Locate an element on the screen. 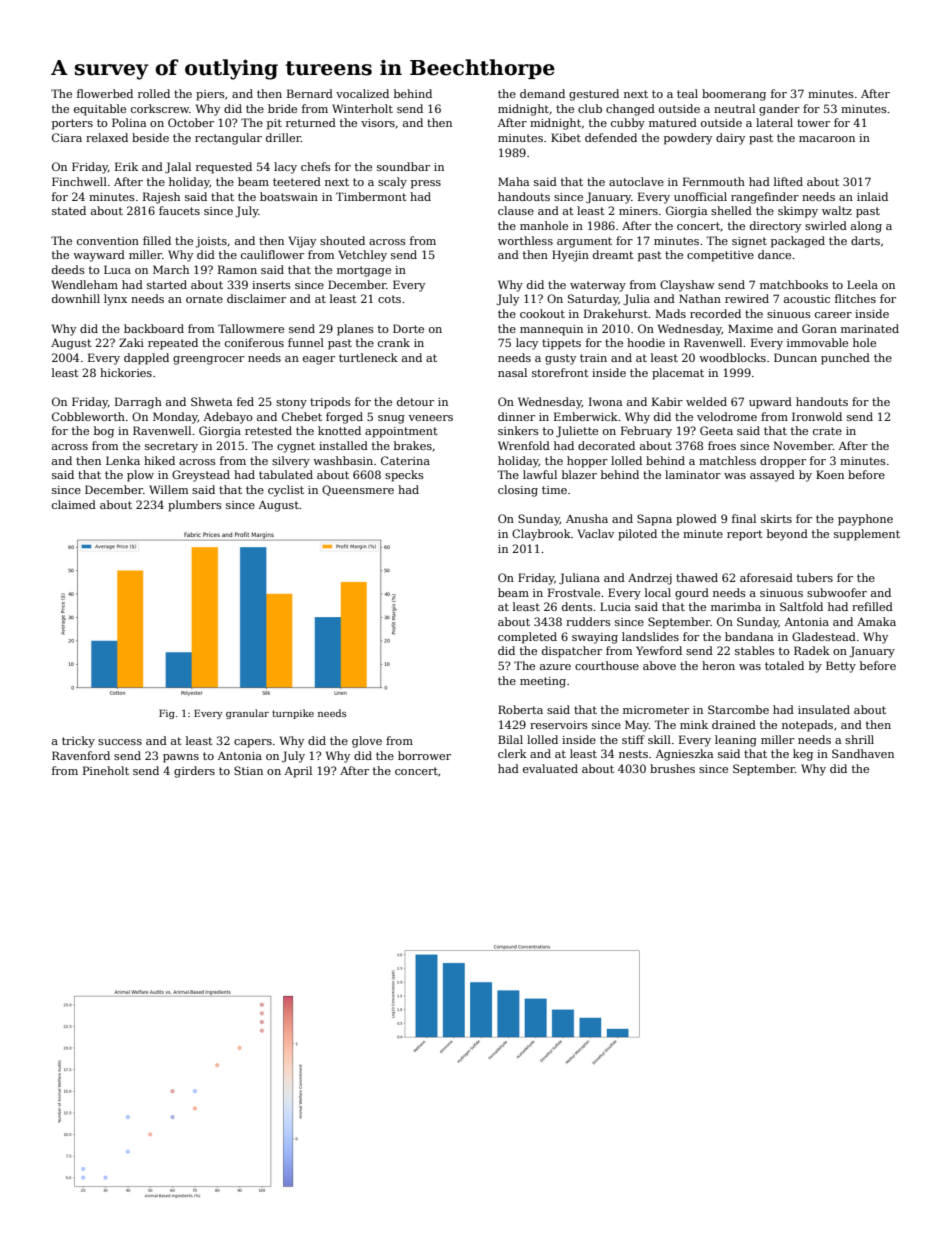 This screenshot has width=952, height=1233. claimed is located at coordinates (74, 504).
